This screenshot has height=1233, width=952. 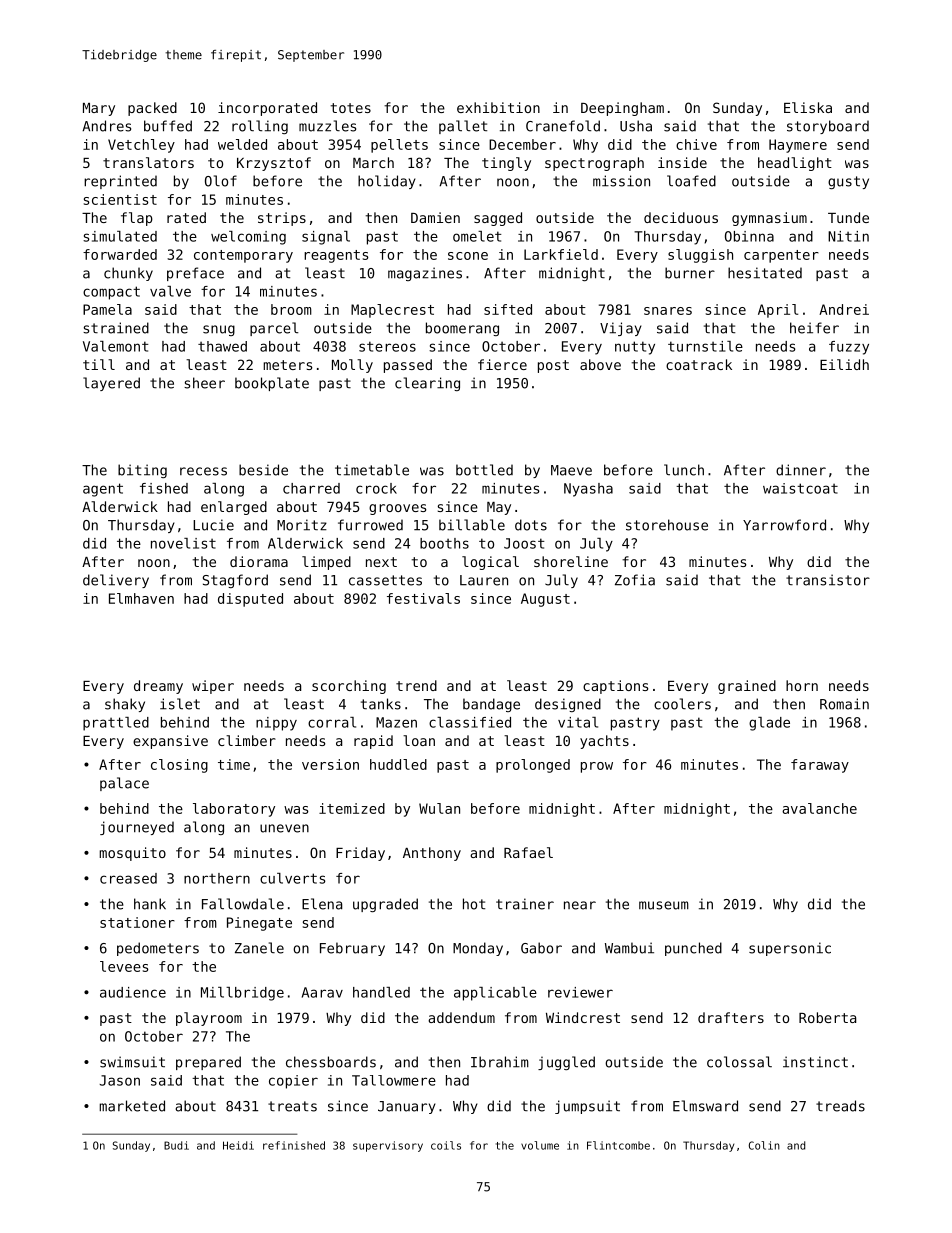 I want to click on Elmhaven, so click(x=141, y=598).
